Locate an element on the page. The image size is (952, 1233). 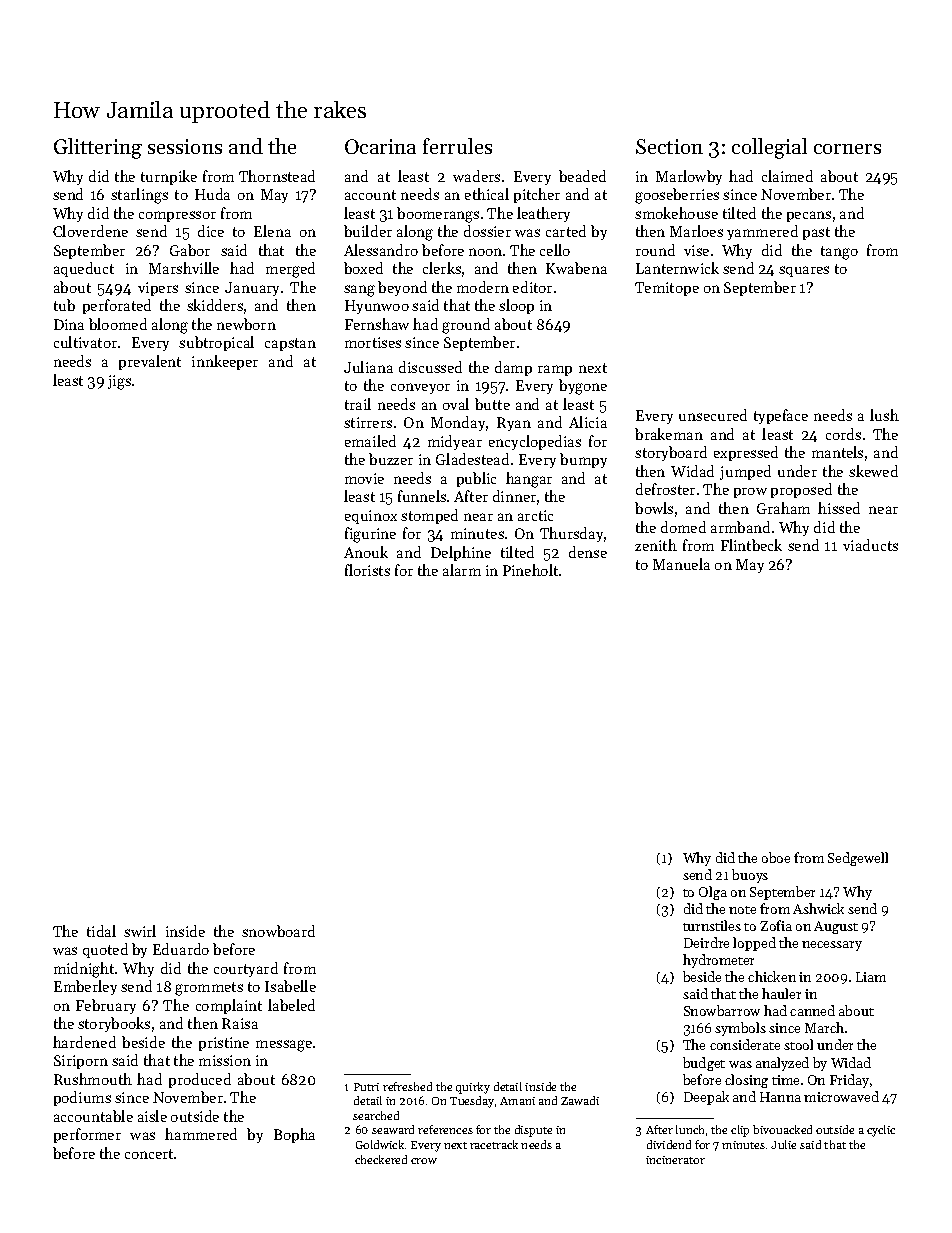
oboe is located at coordinates (776, 857).
